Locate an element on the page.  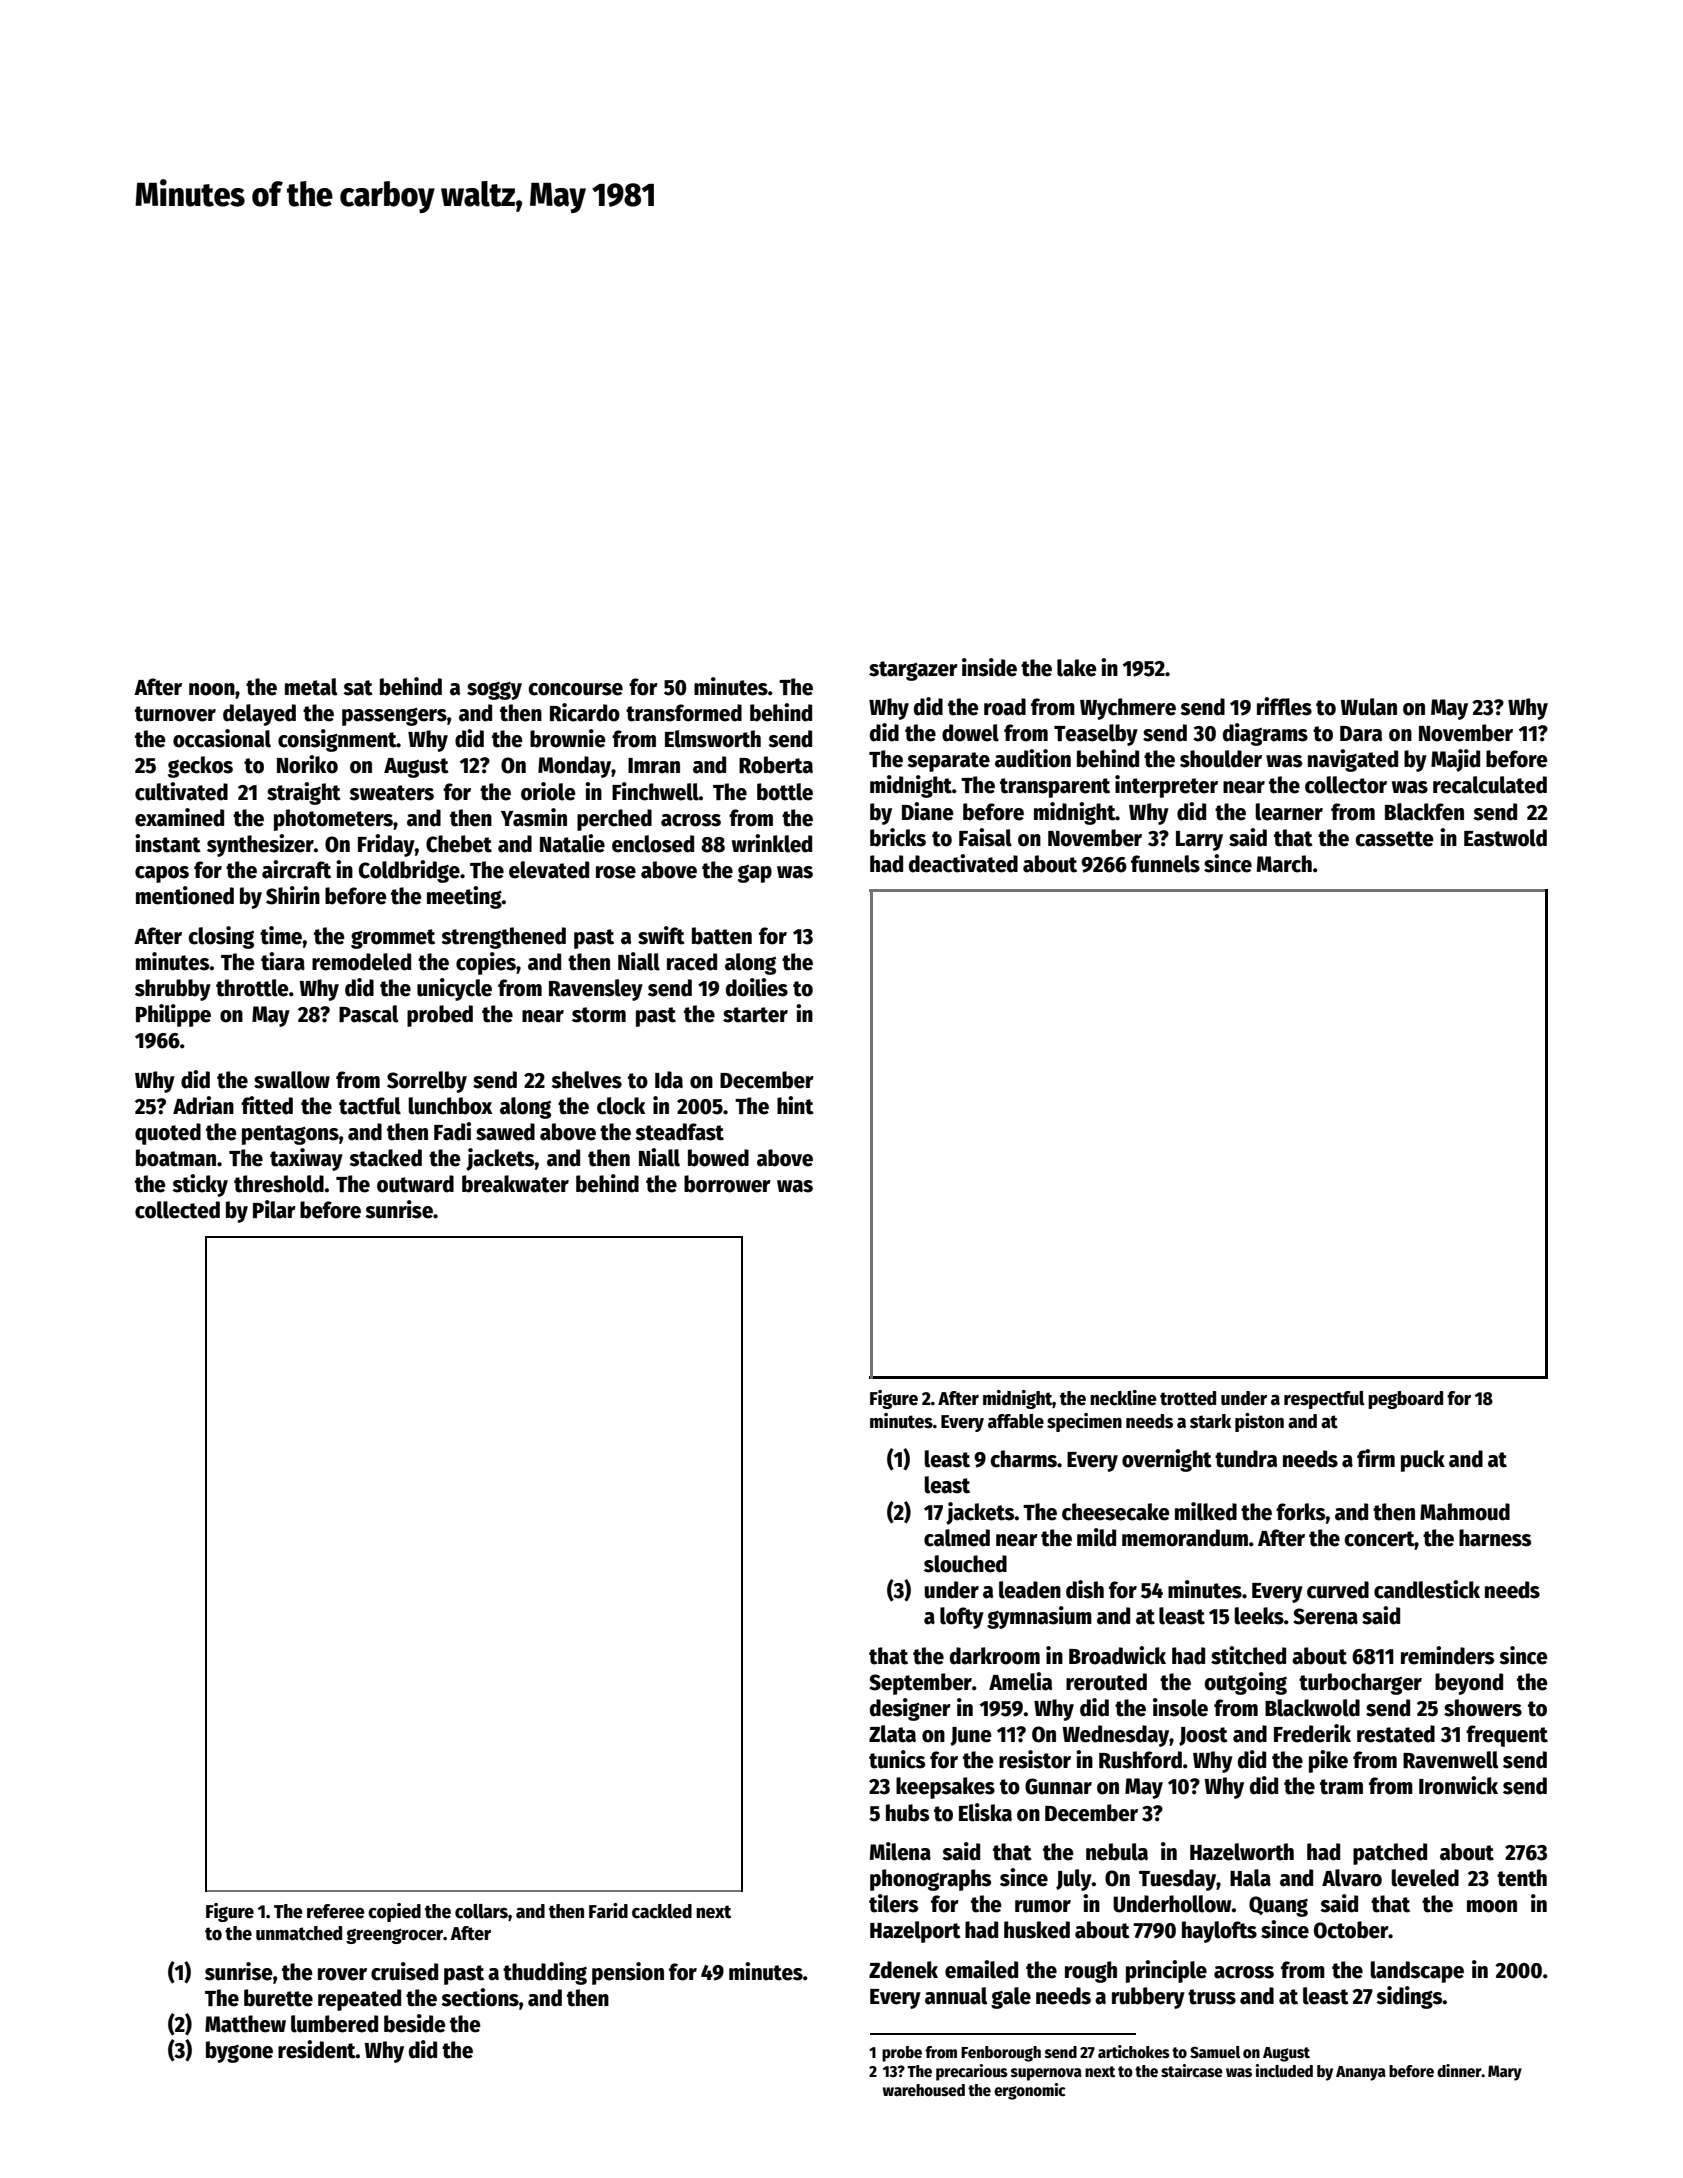
soggy is located at coordinates (494, 690).
